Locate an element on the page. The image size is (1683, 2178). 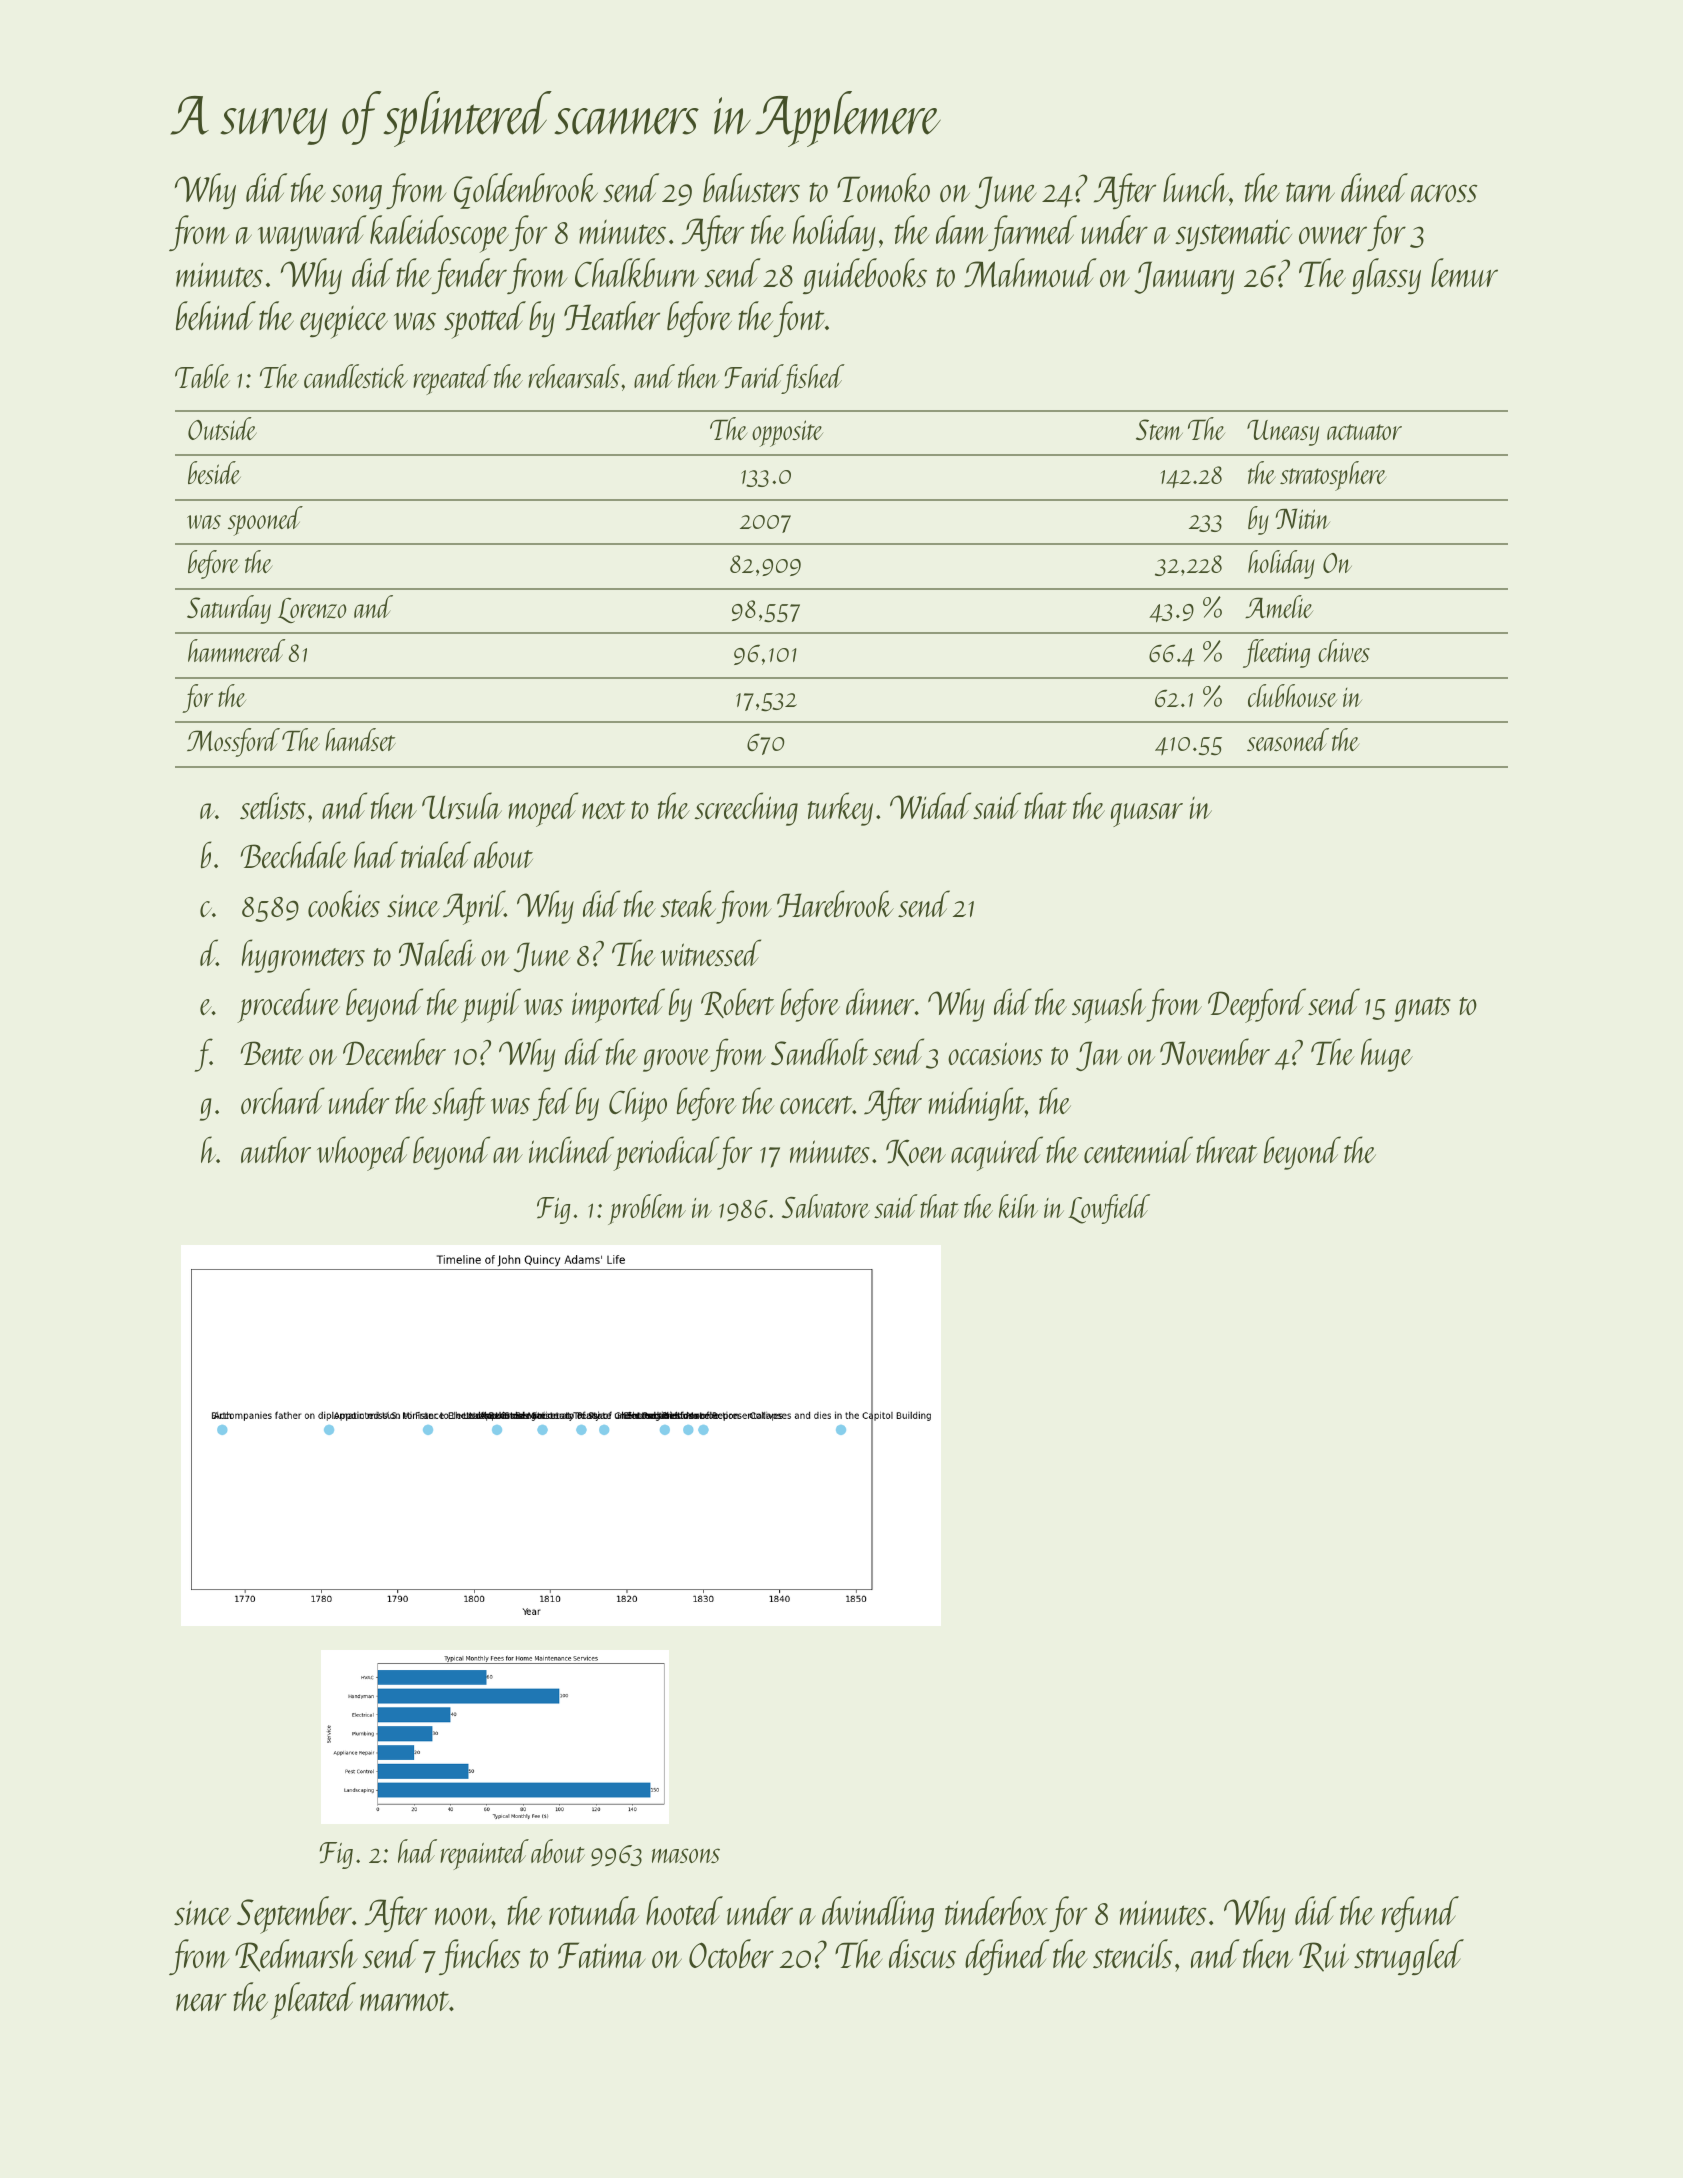
actuator is located at coordinates (1364, 432).
